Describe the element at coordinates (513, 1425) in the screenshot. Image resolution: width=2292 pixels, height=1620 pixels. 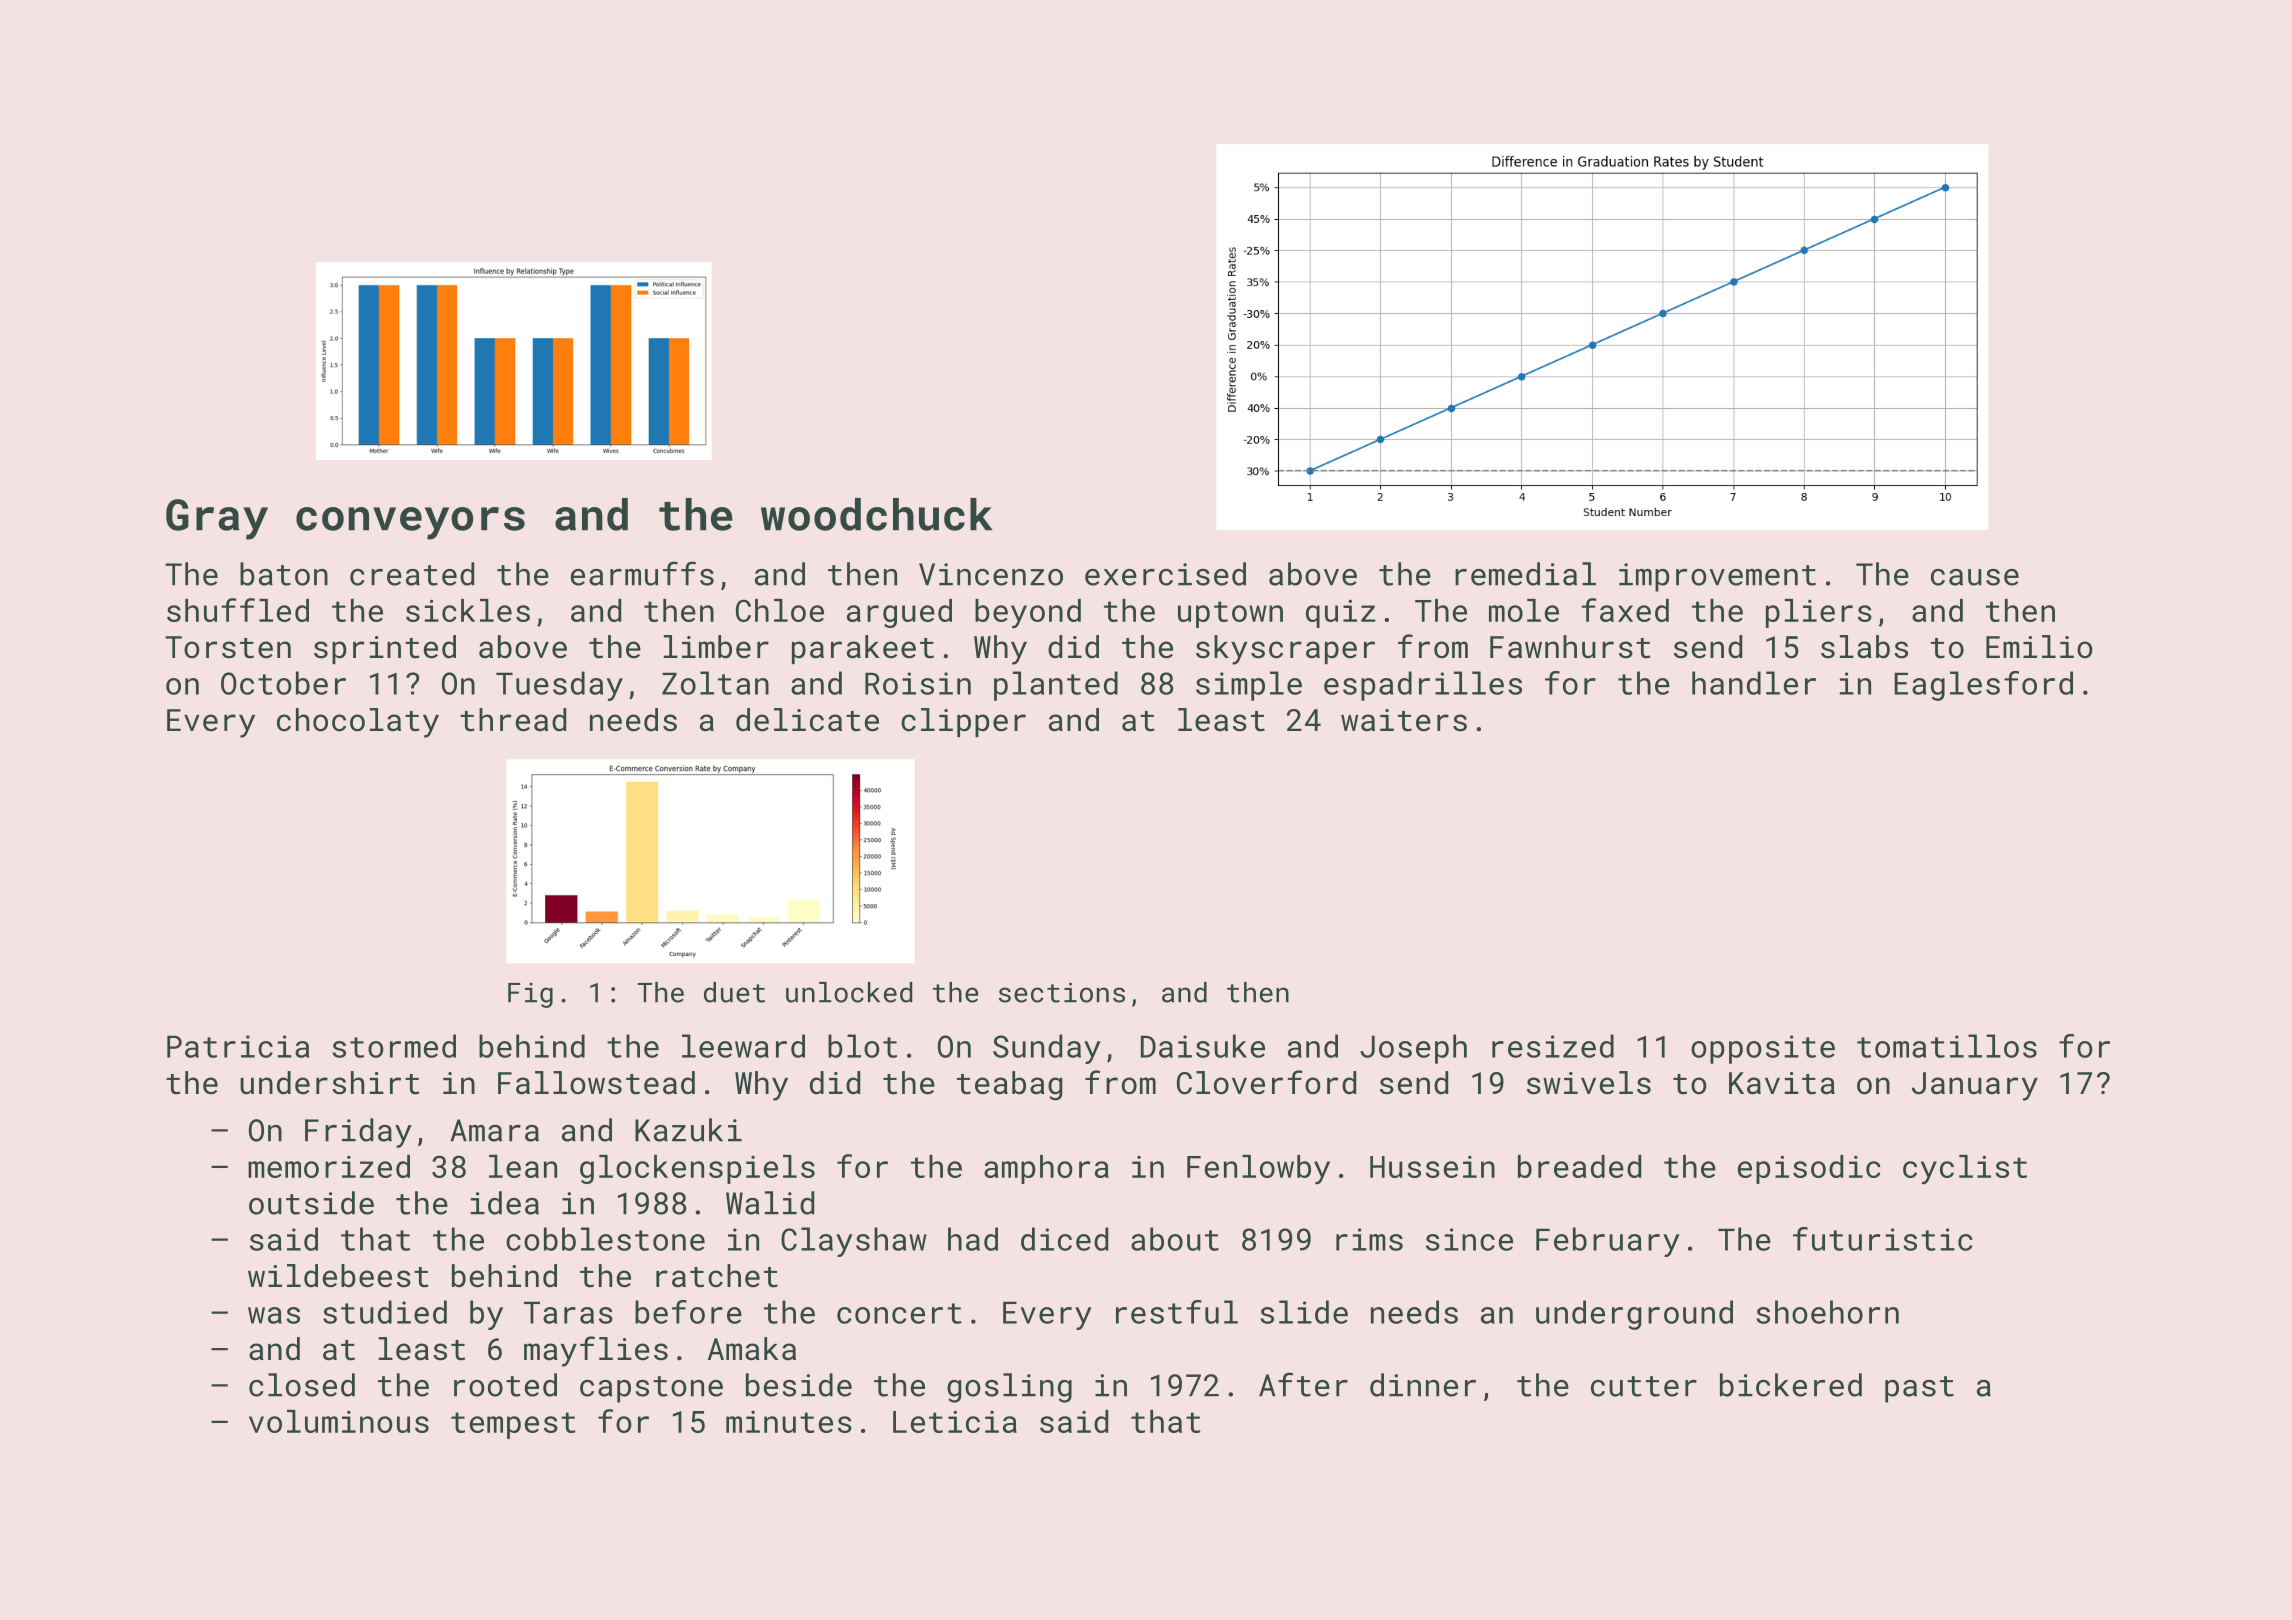
I see `tempest` at that location.
